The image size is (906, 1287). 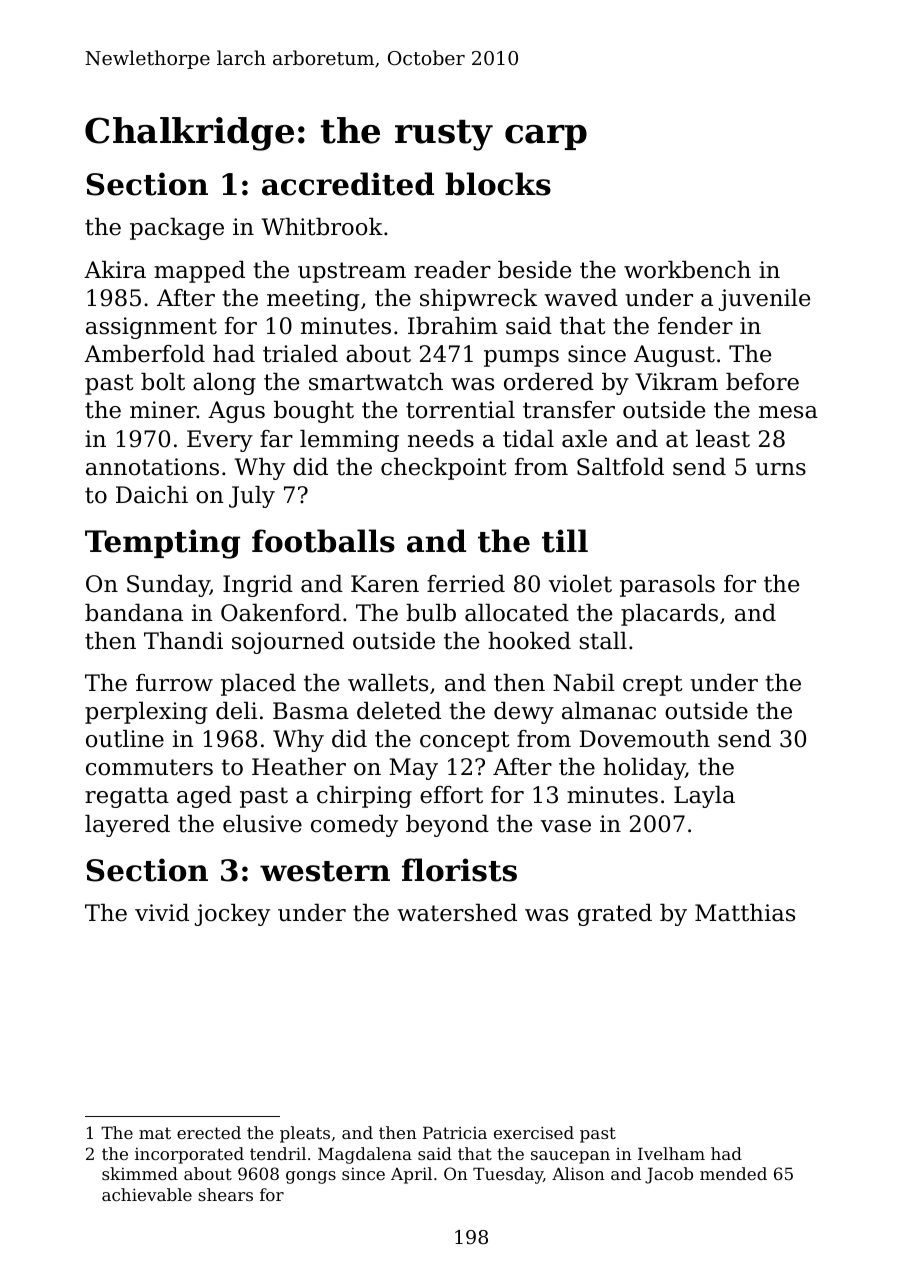 What do you see at coordinates (152, 467) in the screenshot?
I see `annotations` at bounding box center [152, 467].
